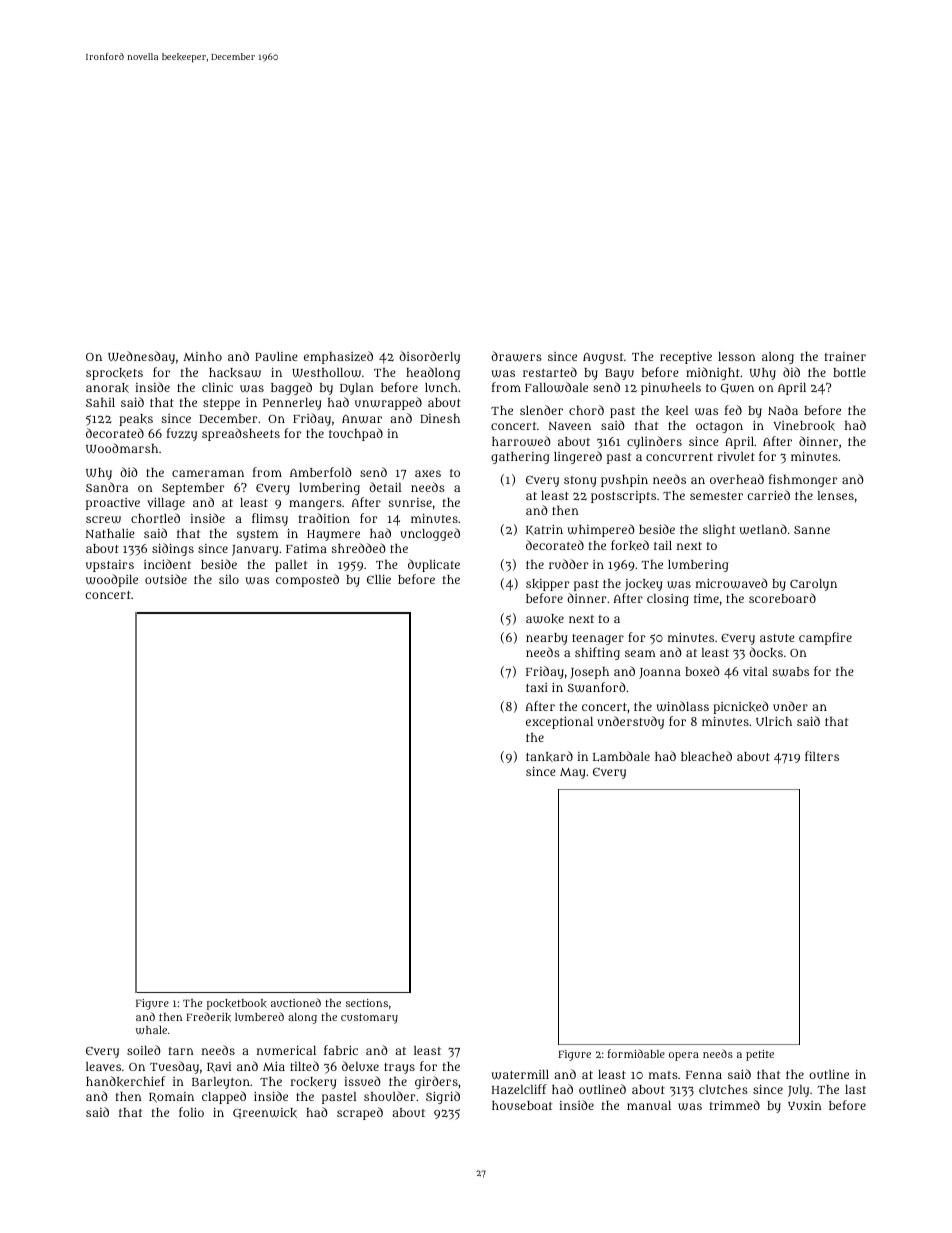 The width and height of the screenshot is (952, 1233). Describe the element at coordinates (706, 756) in the screenshot. I see `bleached` at that location.
